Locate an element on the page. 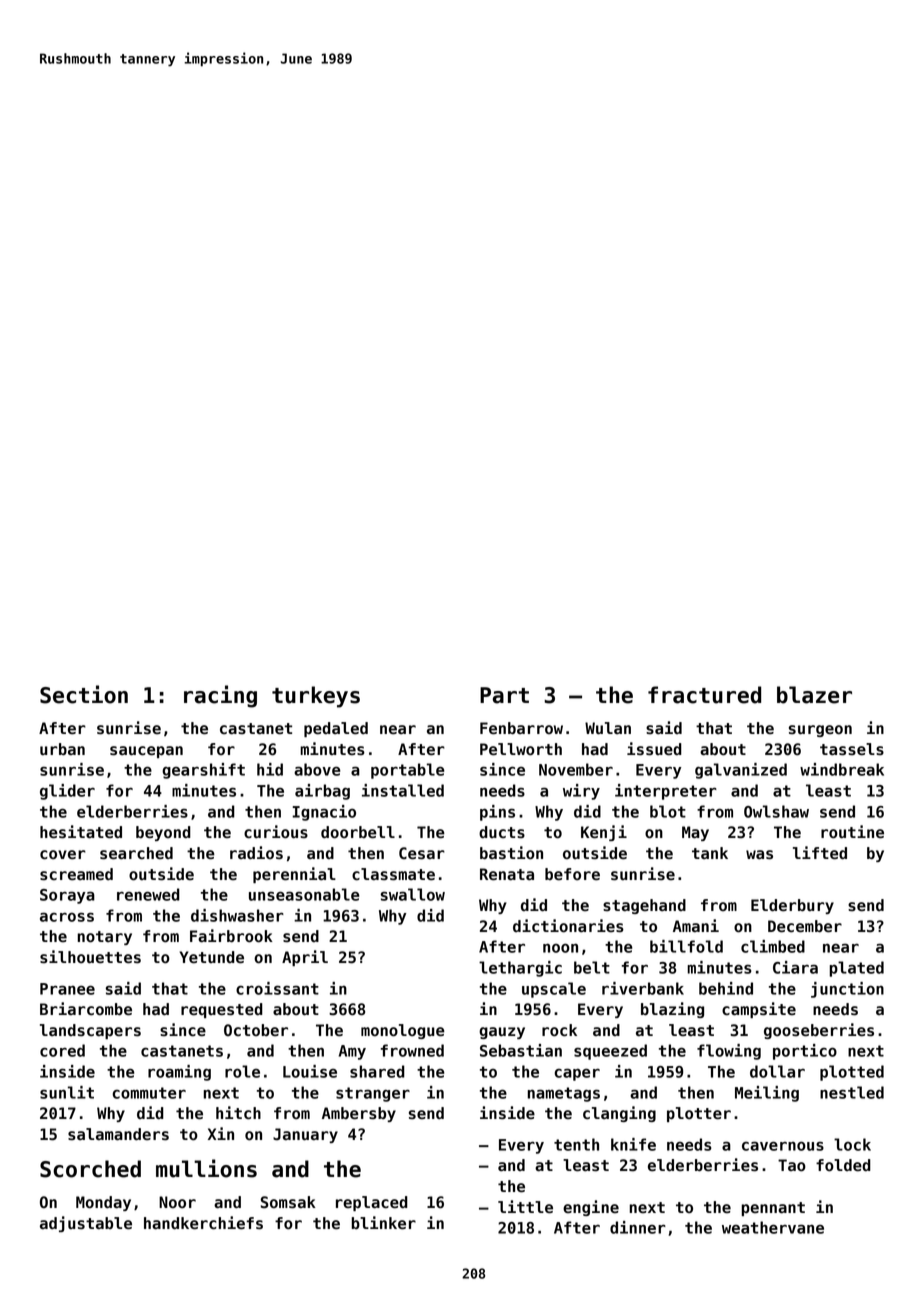  belt is located at coordinates (592, 967).
